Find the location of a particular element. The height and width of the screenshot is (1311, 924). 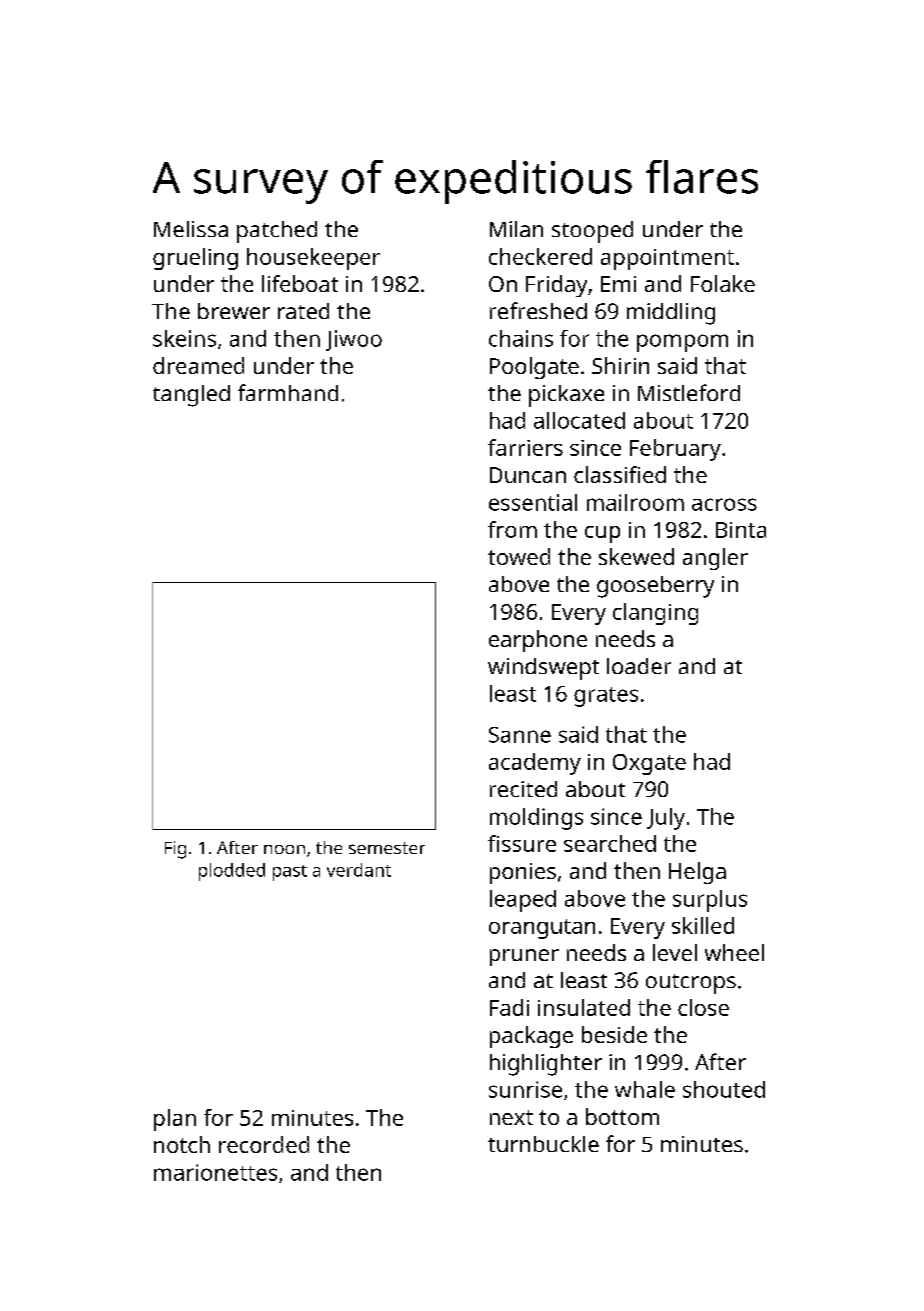

Fadi is located at coordinates (509, 1007).
